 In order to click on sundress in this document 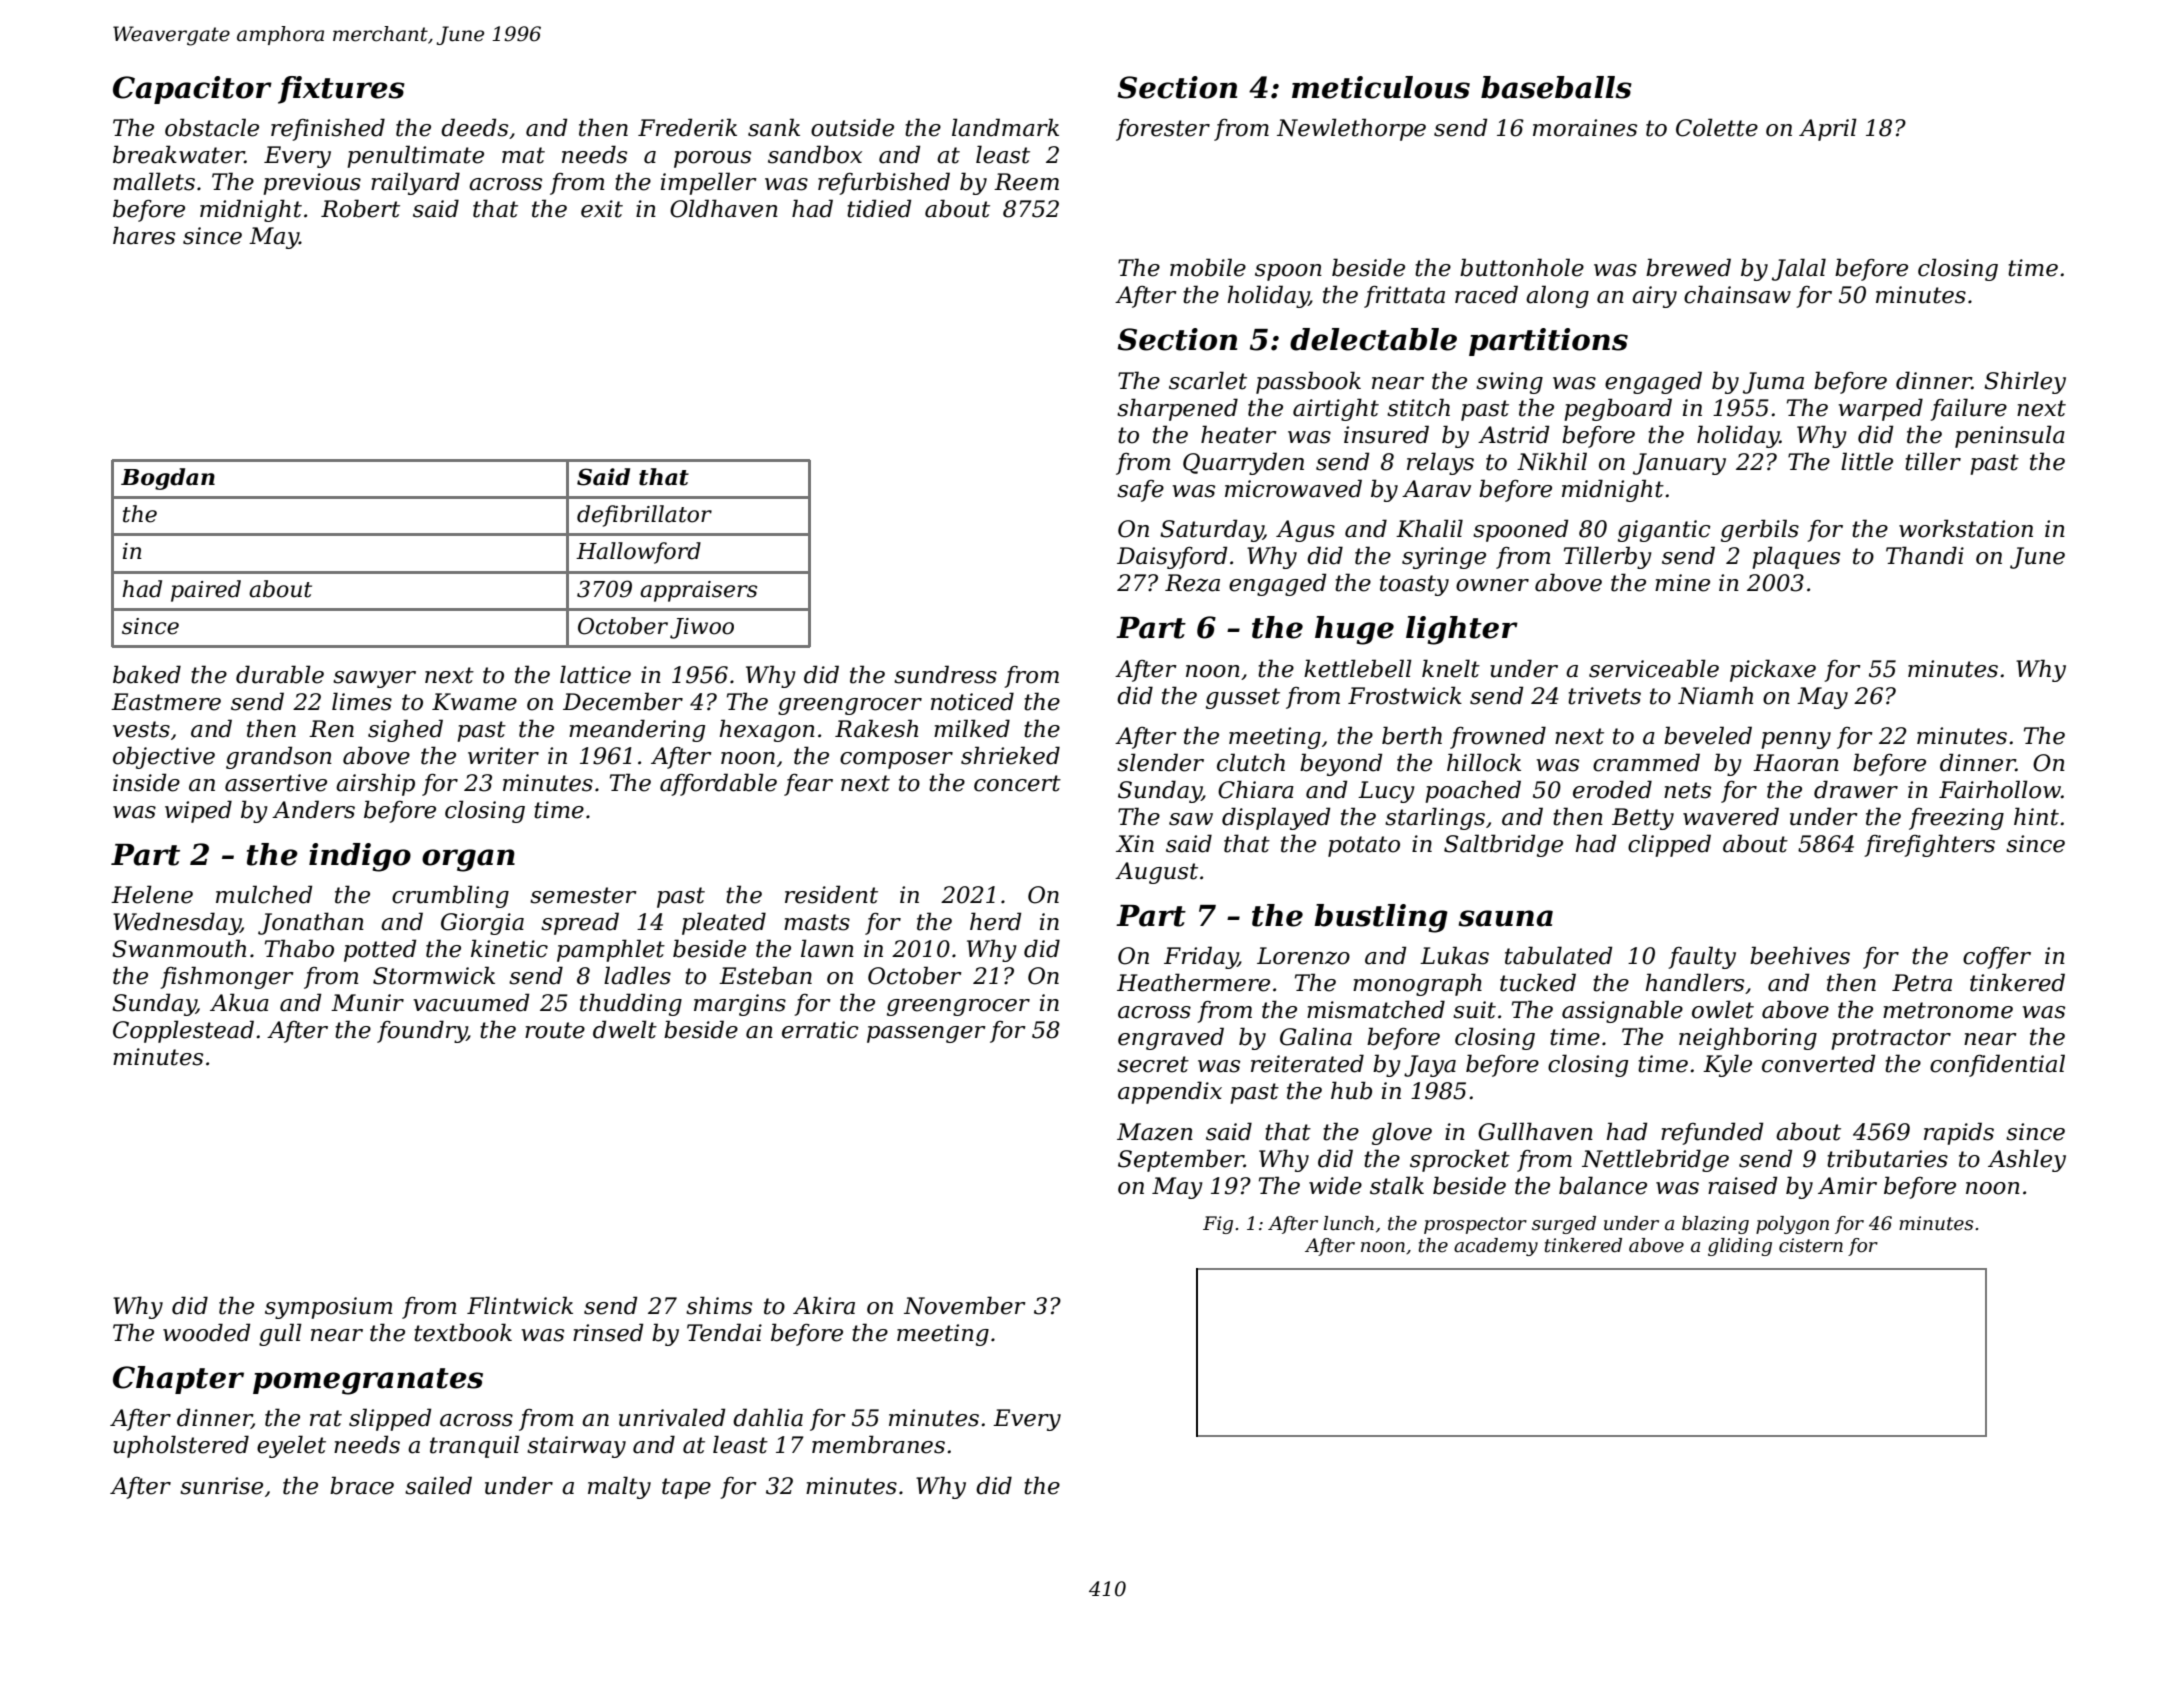, I will do `click(945, 674)`.
